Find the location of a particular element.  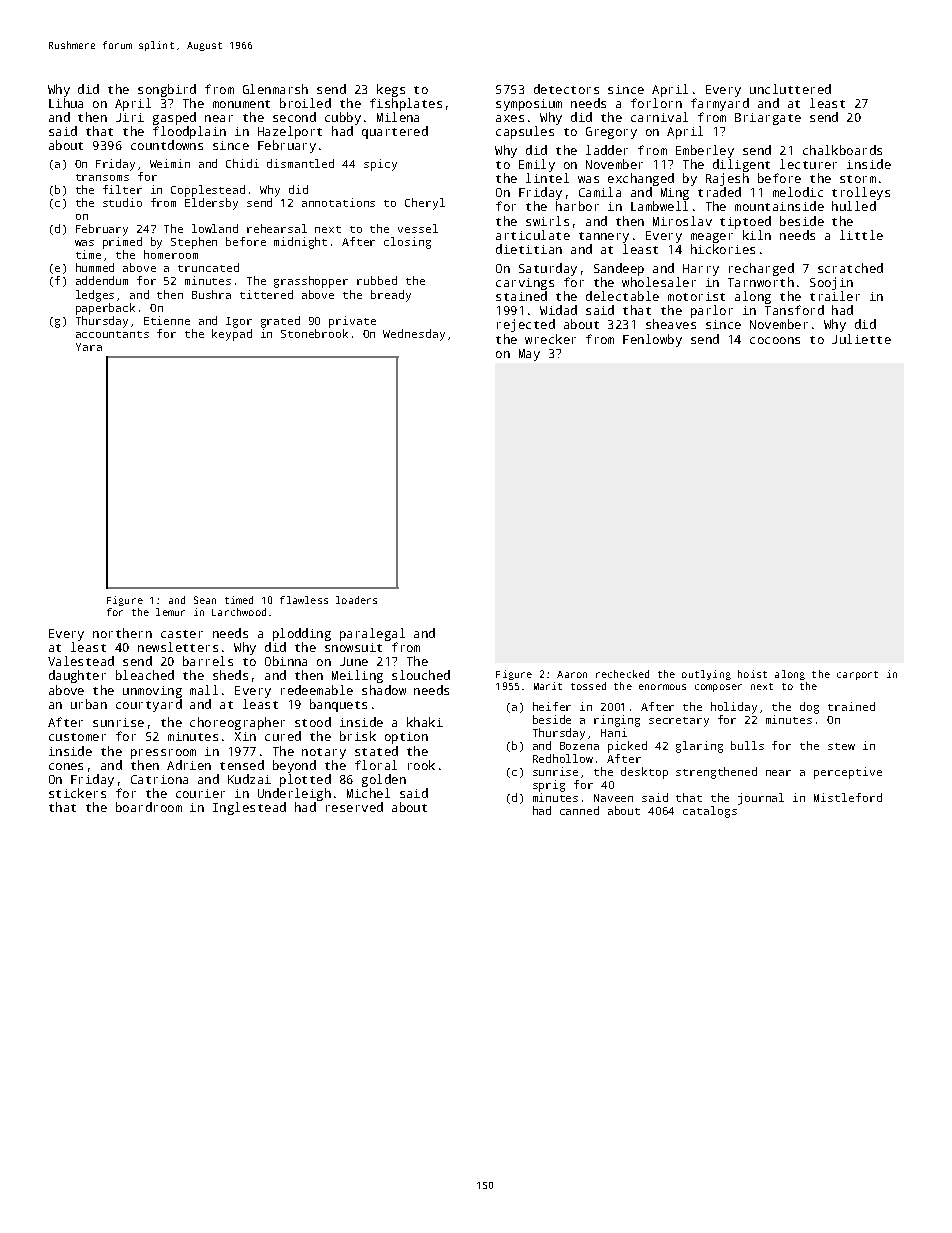

Yara is located at coordinates (89, 347).
